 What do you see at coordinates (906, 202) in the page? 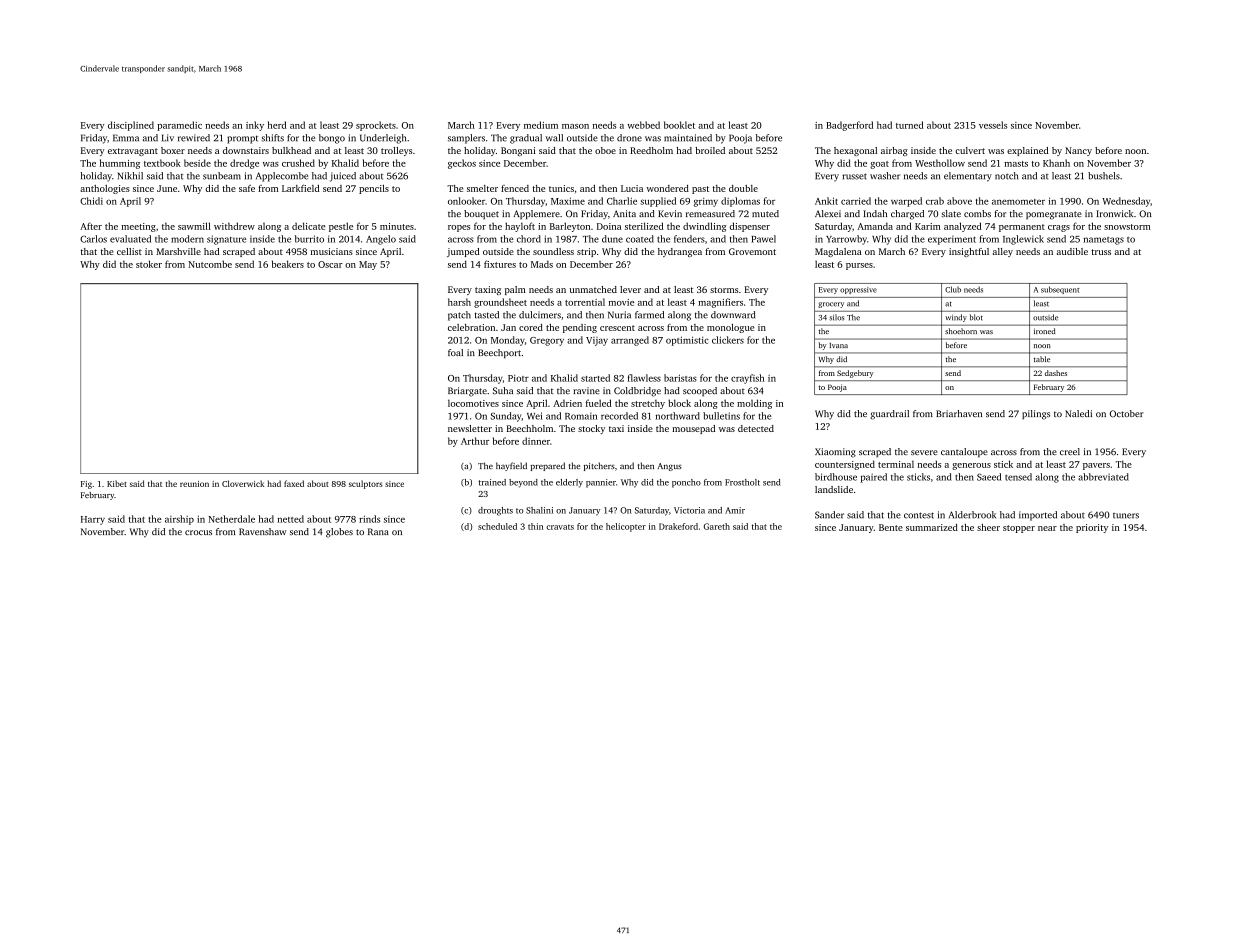
I see `warped` at bounding box center [906, 202].
